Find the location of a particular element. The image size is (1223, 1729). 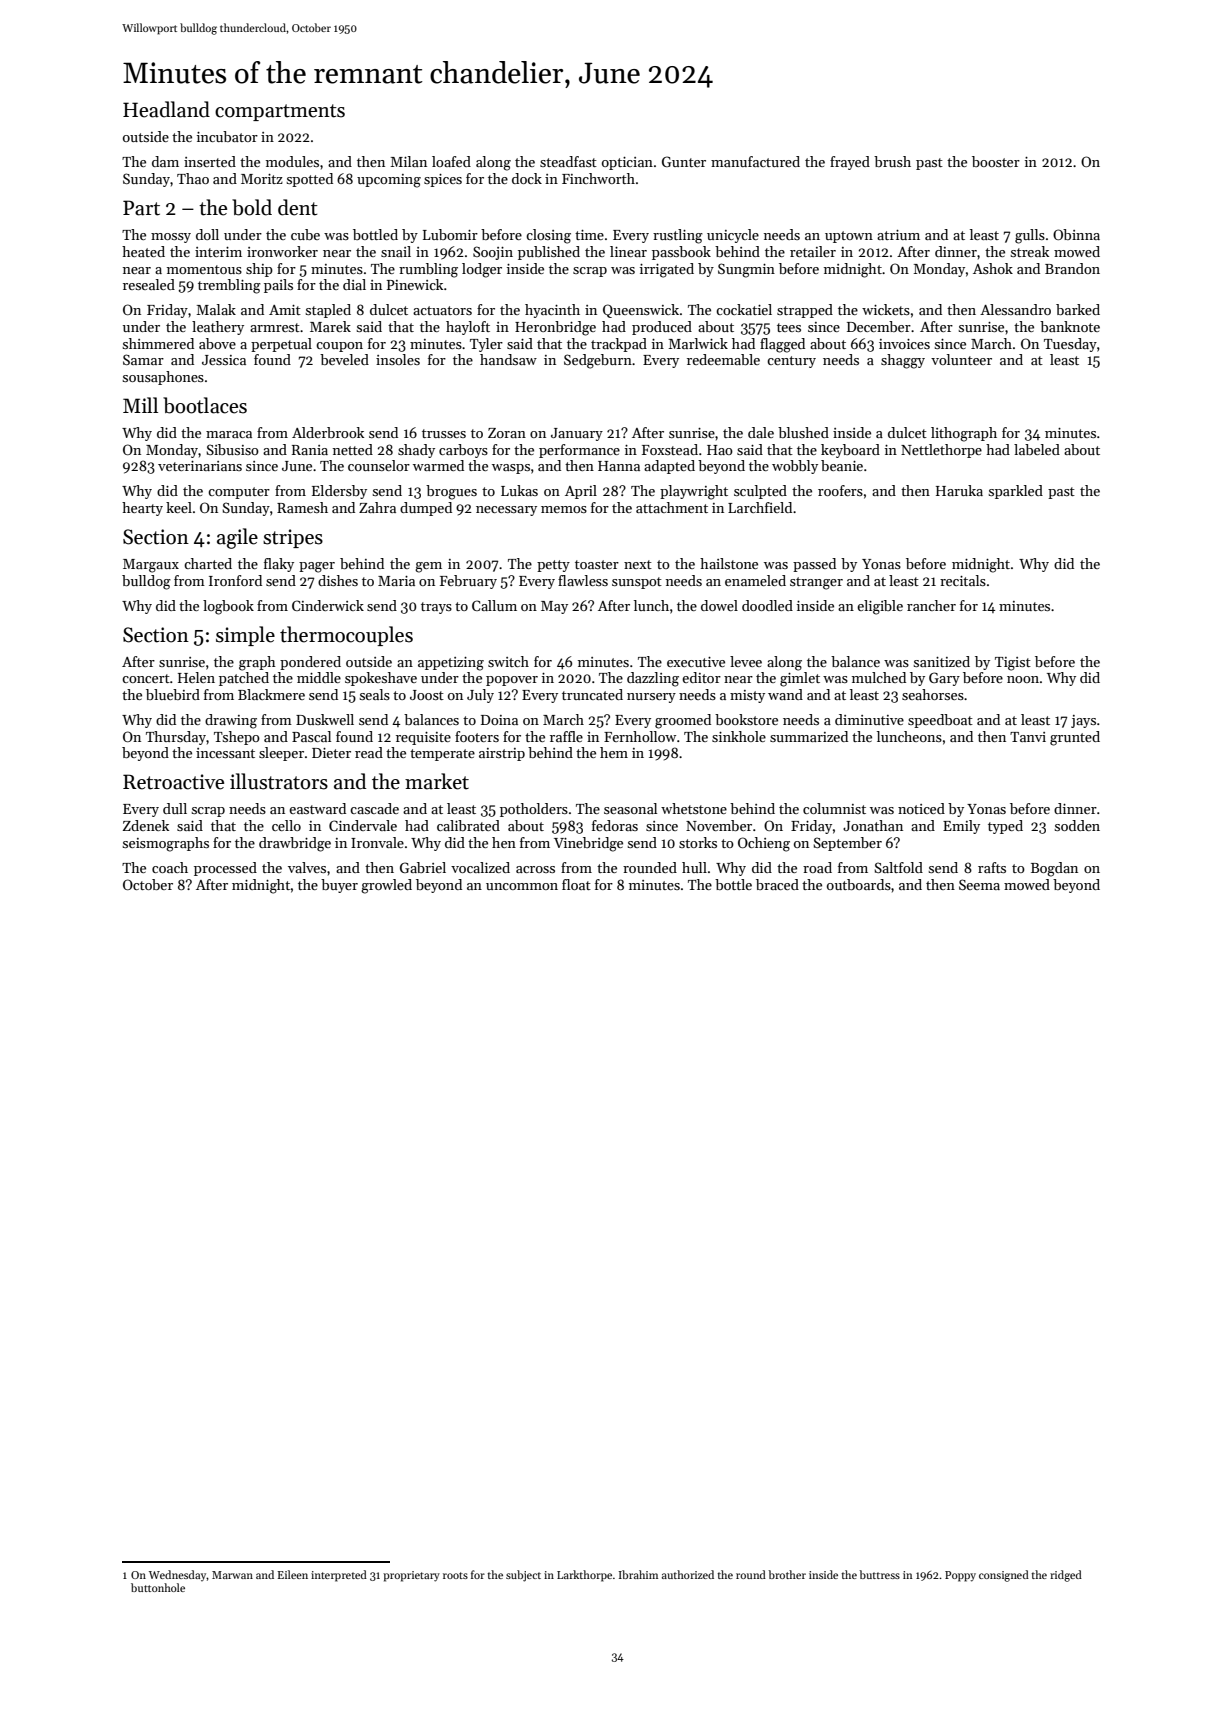

Ibrahim is located at coordinates (638, 1574).
